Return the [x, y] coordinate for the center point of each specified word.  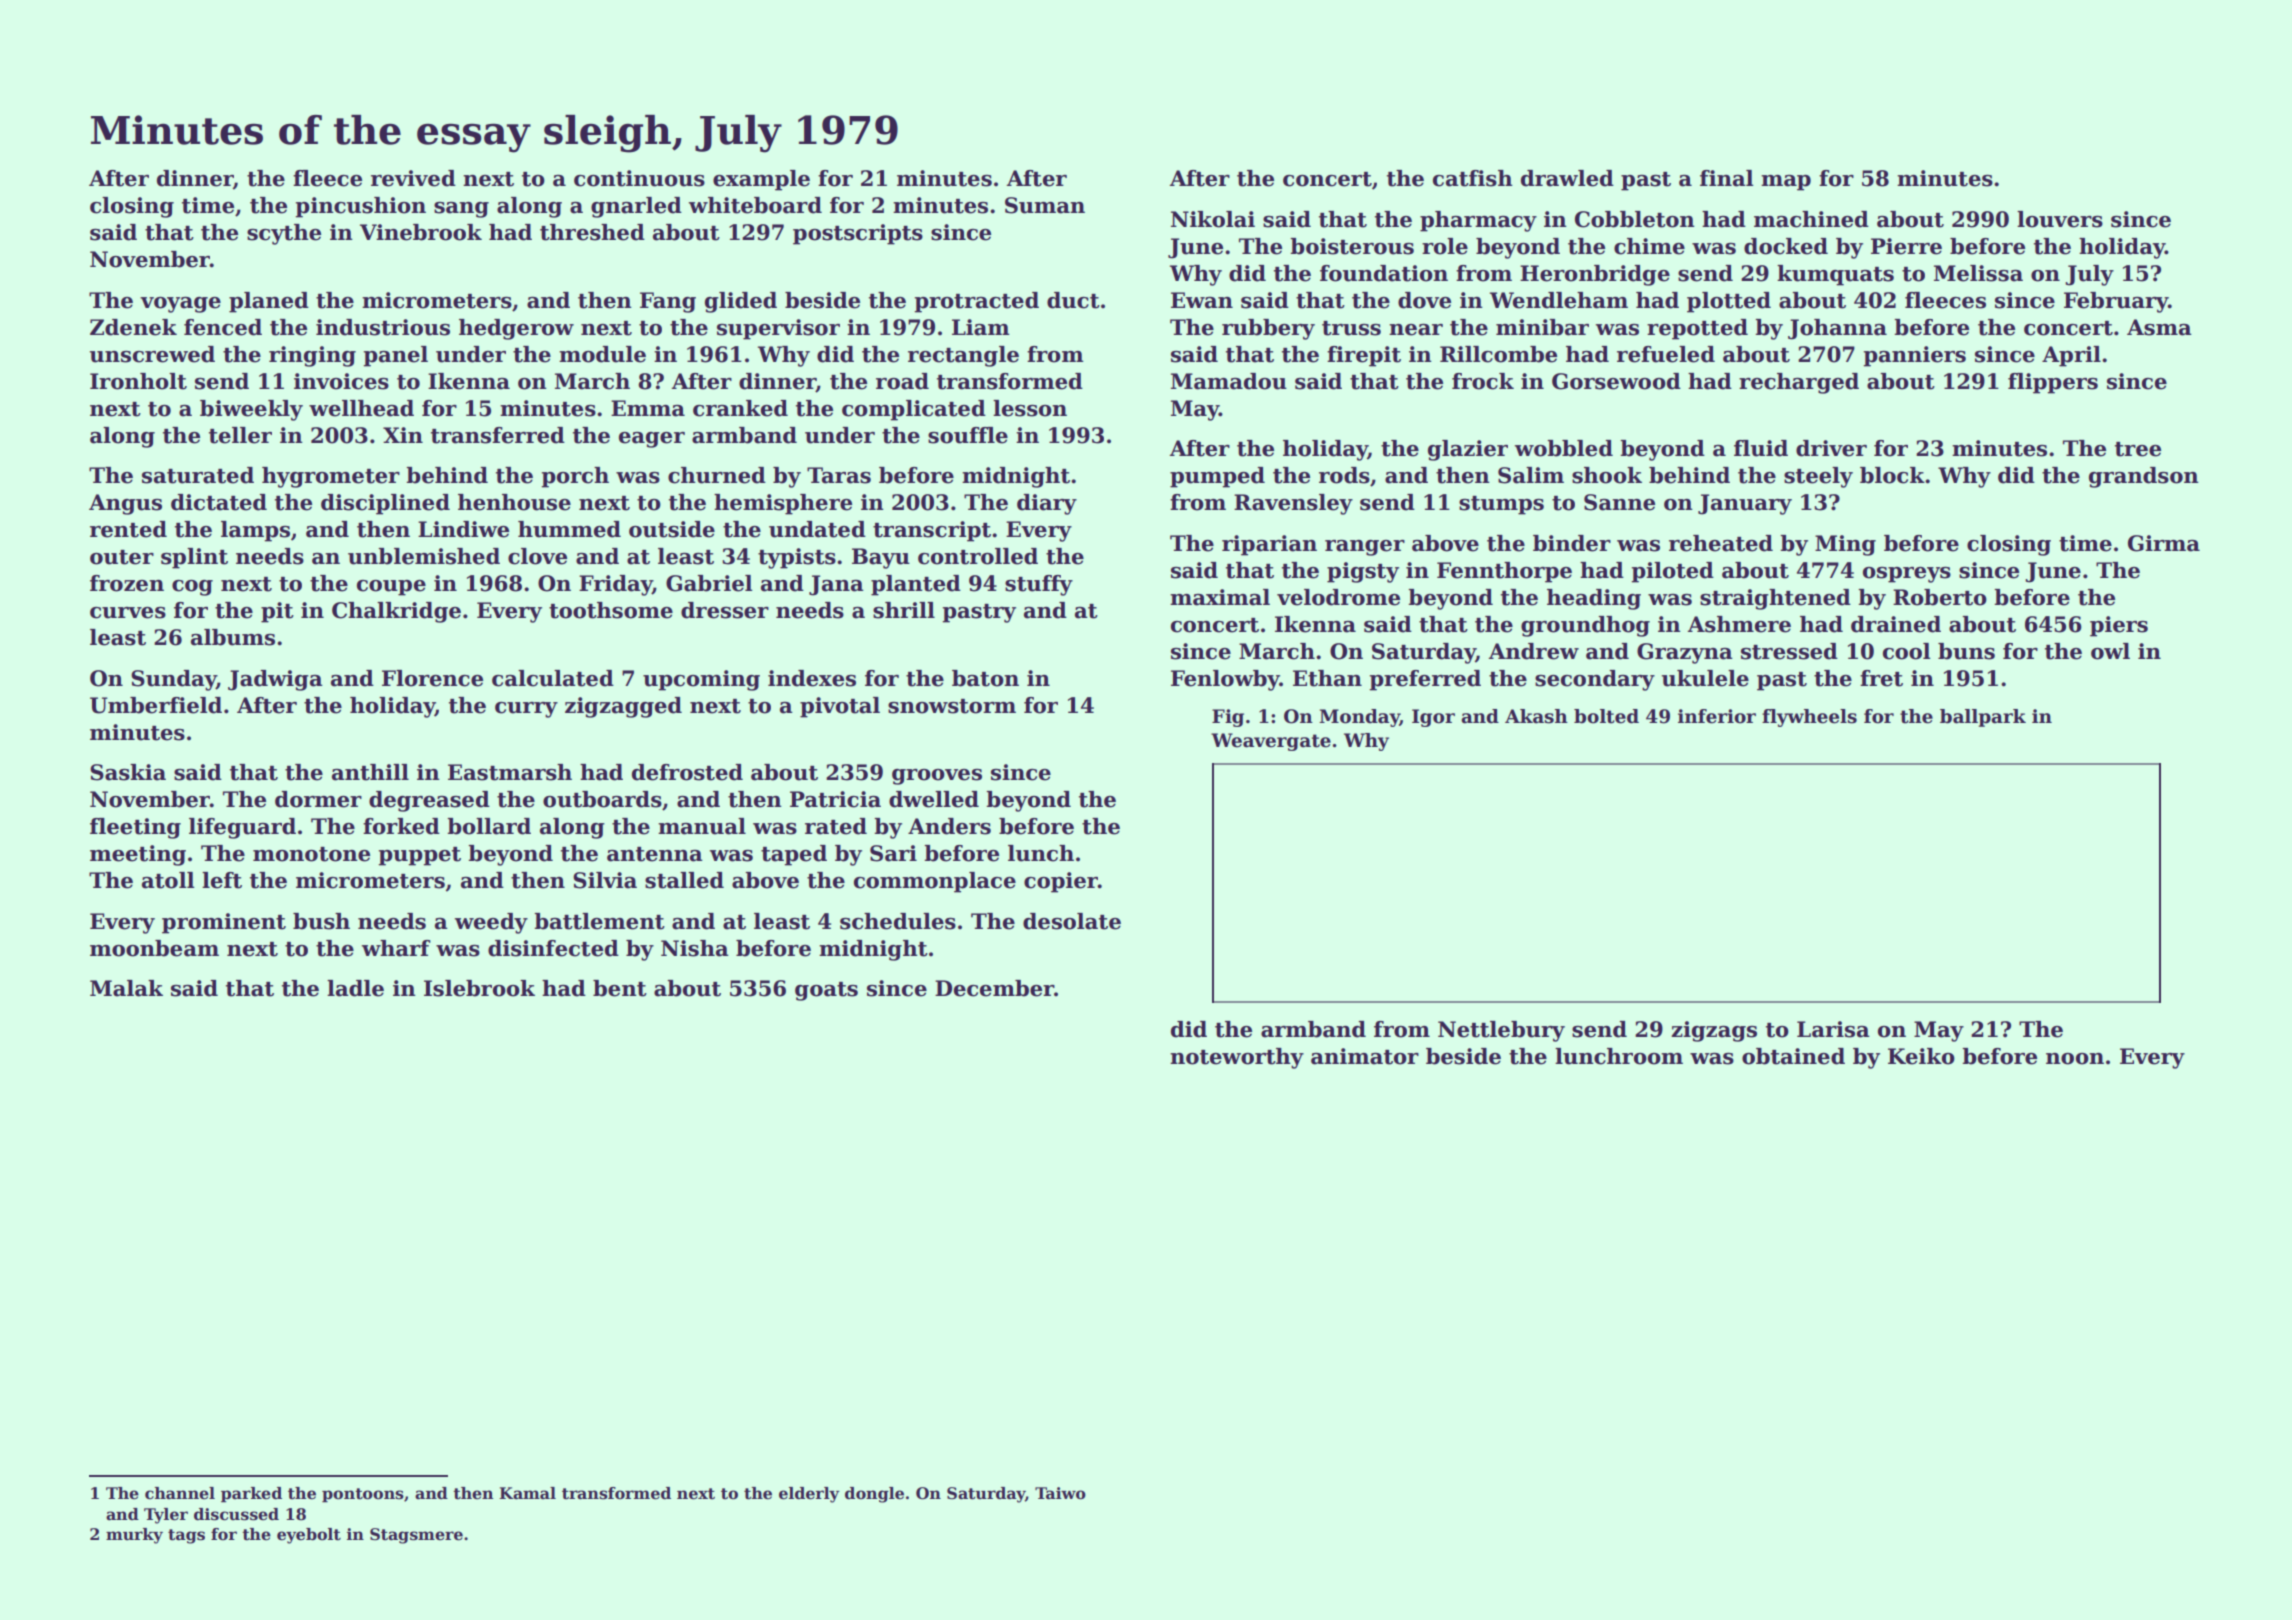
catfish [1473, 178]
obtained [1793, 1056]
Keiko [1921, 1056]
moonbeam [154, 948]
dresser [725, 610]
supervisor [778, 329]
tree [2138, 449]
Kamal [527, 1493]
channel [180, 1493]
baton [985, 678]
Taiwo [1060, 1493]
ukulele [1705, 678]
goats [826, 991]
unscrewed [152, 354]
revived [413, 178]
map [1786, 183]
